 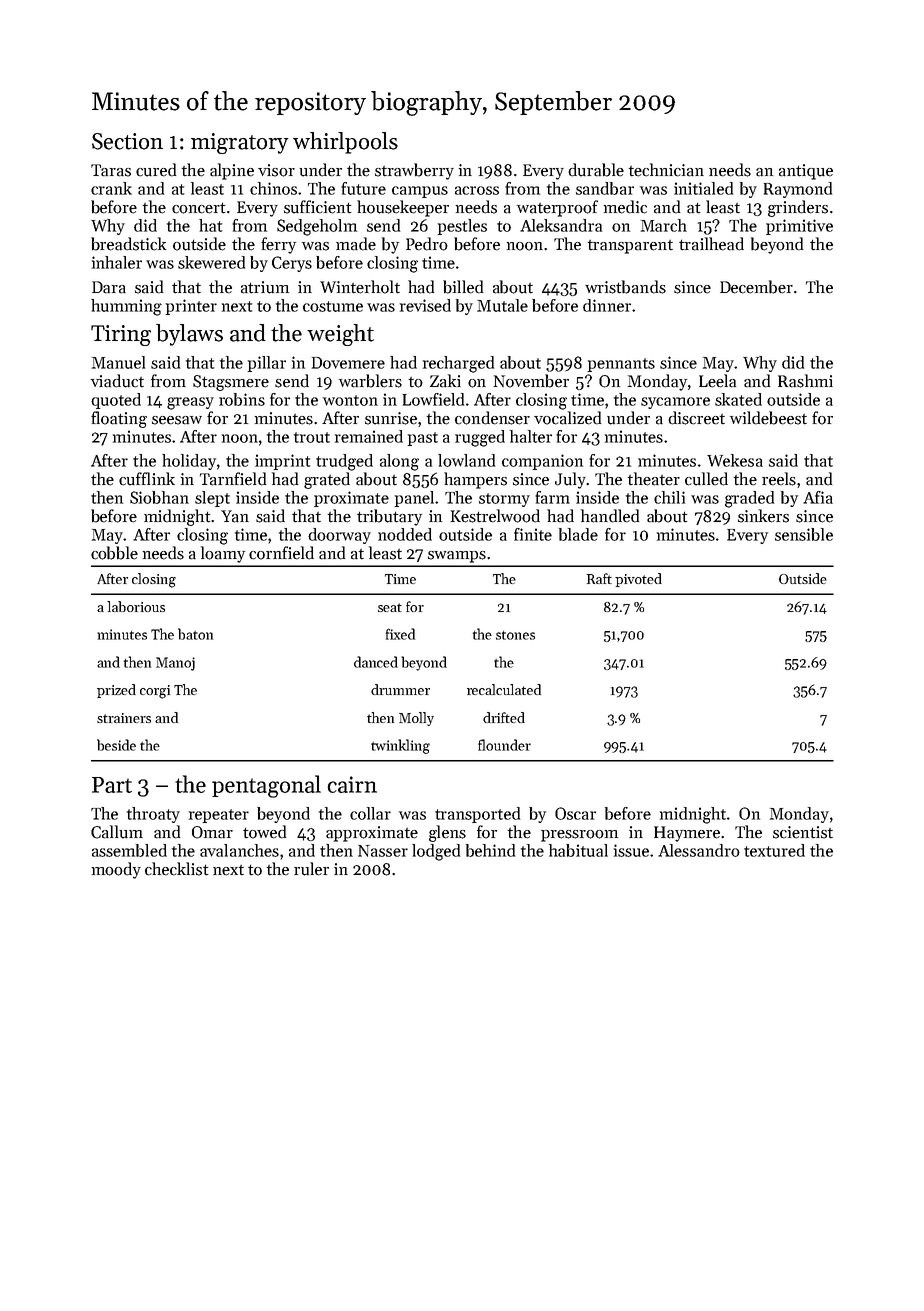 What do you see at coordinates (806, 172) in the document?
I see `antique` at bounding box center [806, 172].
